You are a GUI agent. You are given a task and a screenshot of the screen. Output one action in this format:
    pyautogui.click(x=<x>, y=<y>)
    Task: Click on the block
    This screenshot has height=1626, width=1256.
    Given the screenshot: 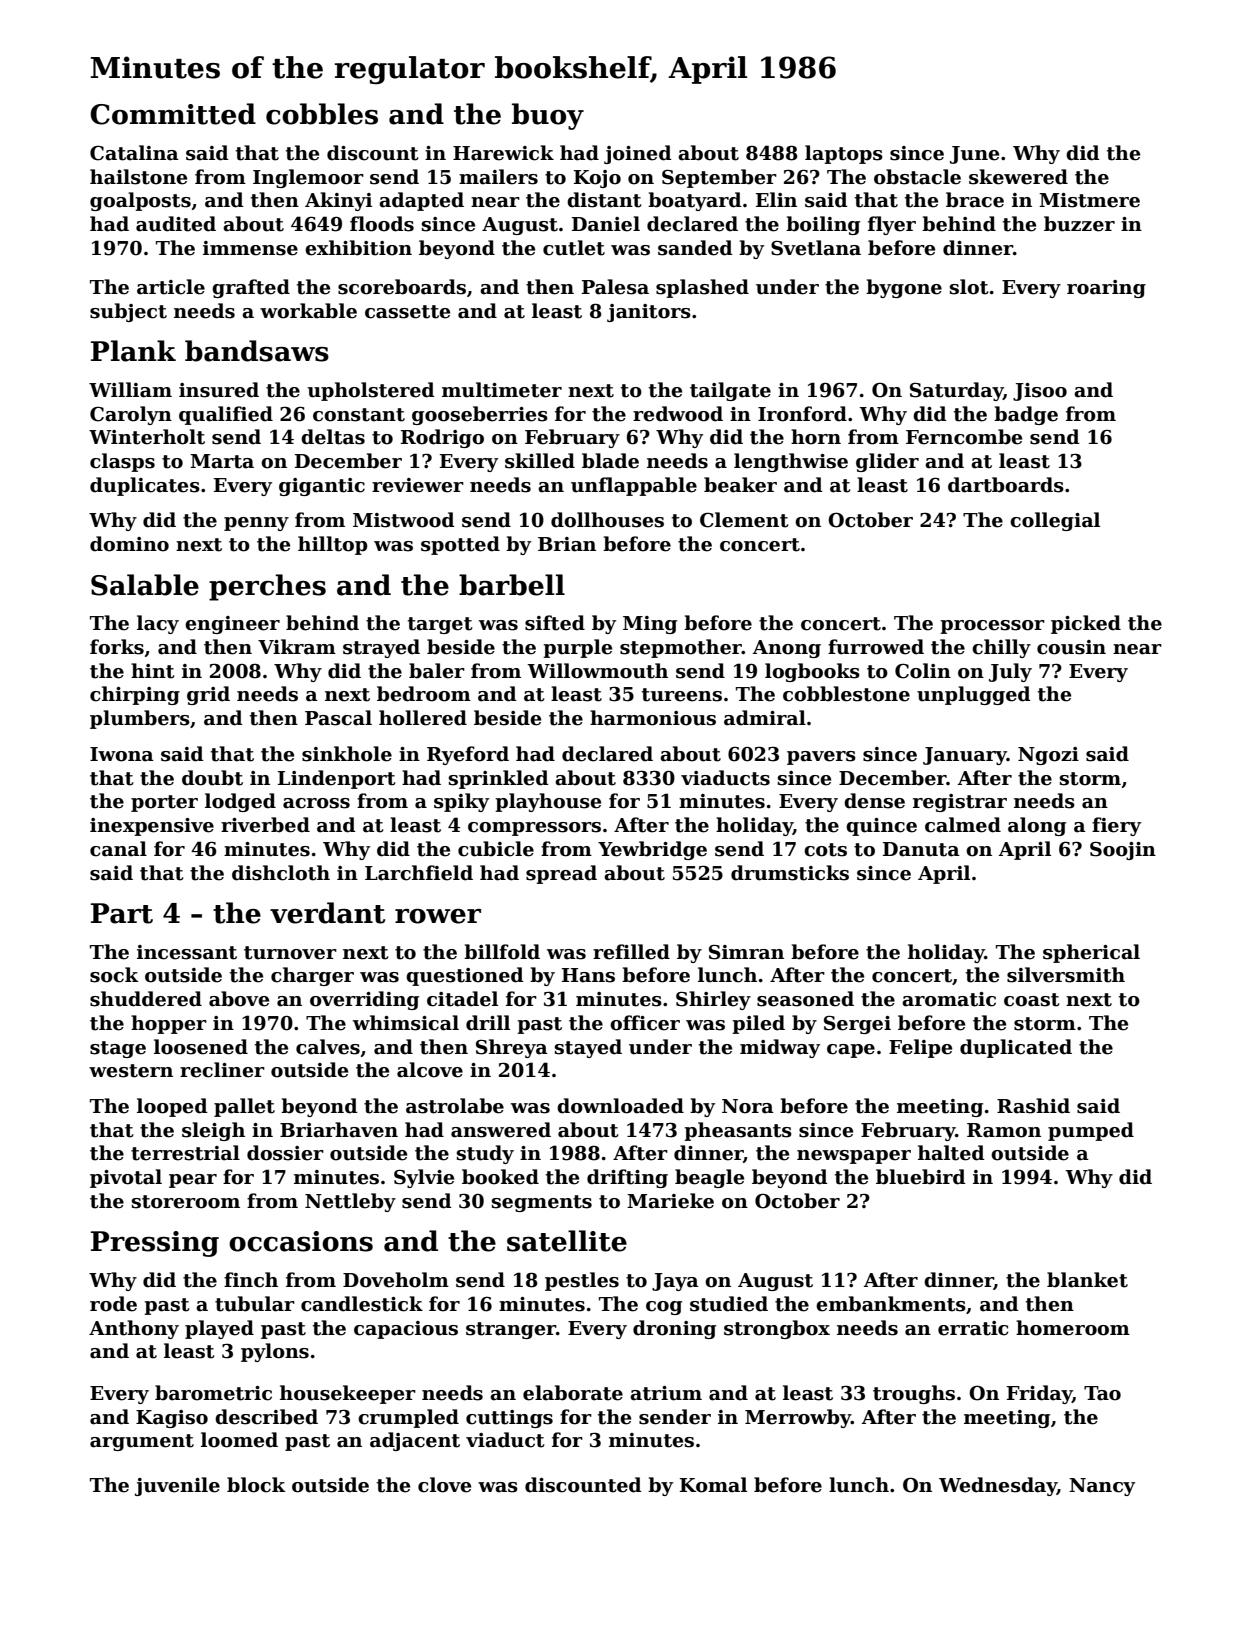 What is the action you would take?
    pyautogui.click(x=256, y=1485)
